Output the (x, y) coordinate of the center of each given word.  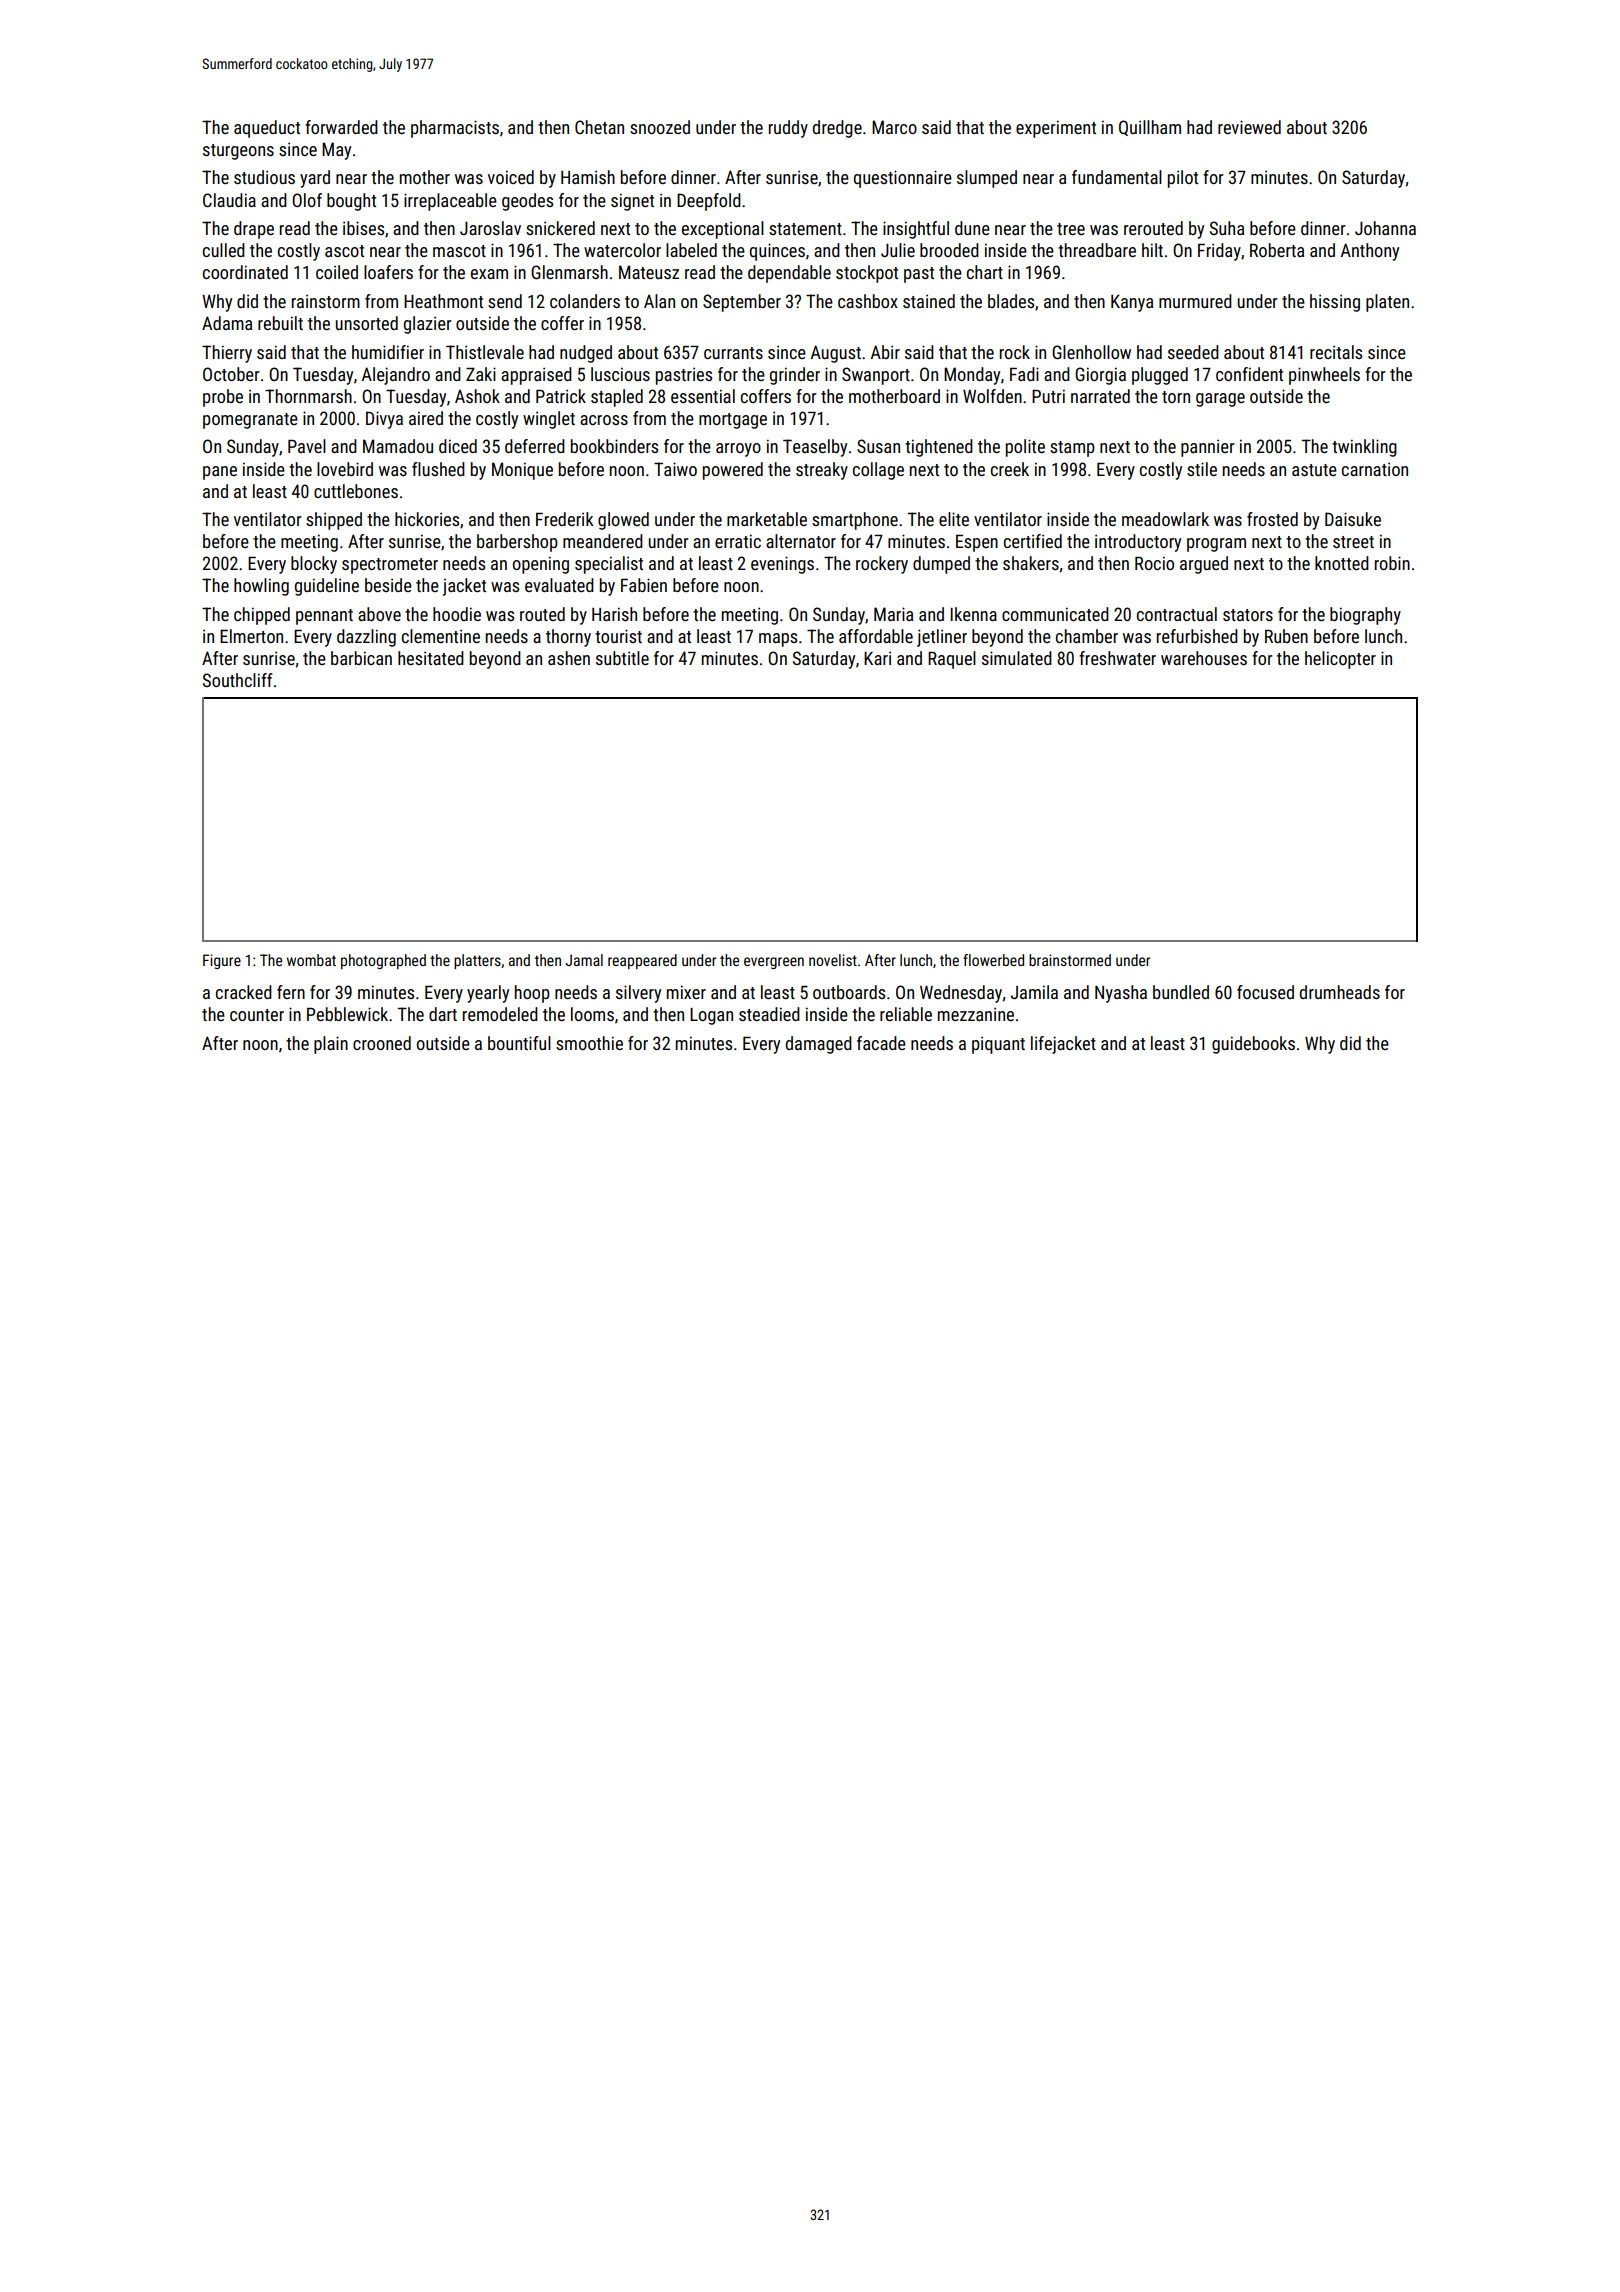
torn (1176, 397)
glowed (623, 521)
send (505, 301)
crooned (382, 1043)
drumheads (1340, 992)
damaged (819, 1045)
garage (1220, 400)
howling (261, 587)
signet (632, 202)
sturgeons (238, 152)
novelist (833, 960)
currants (733, 353)
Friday (1219, 252)
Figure (222, 961)
